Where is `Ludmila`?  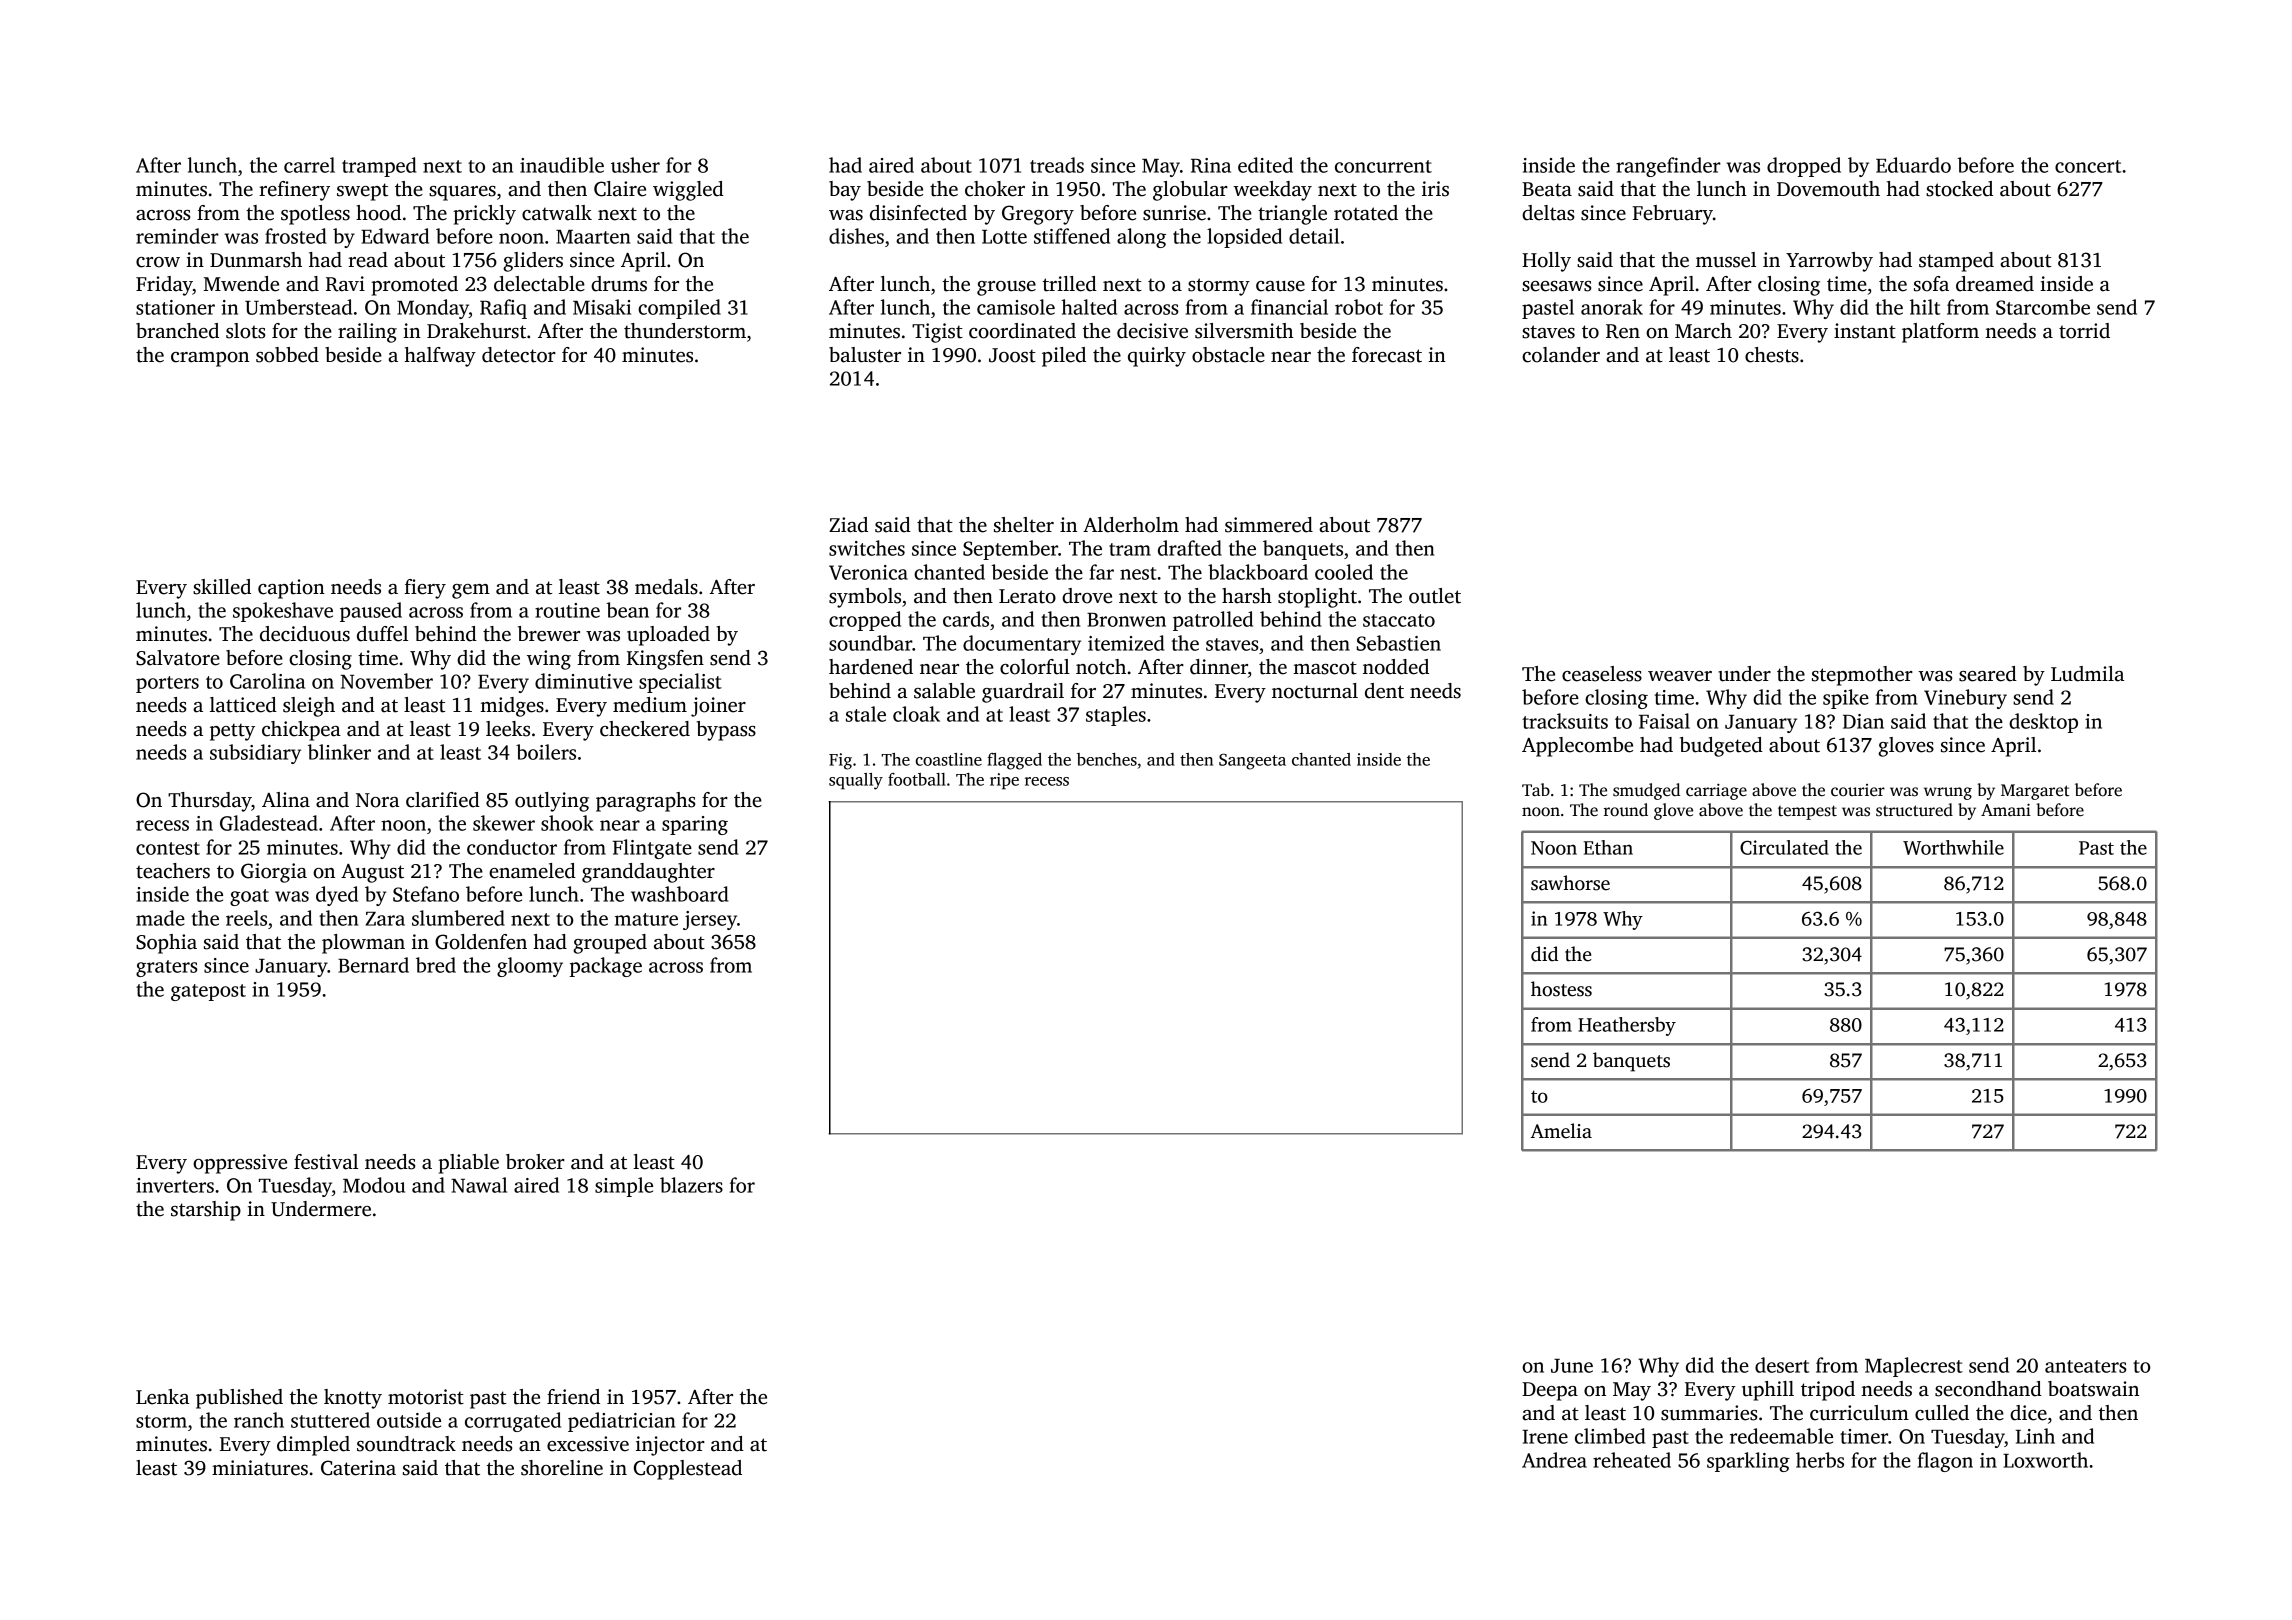
Ludmila is located at coordinates (2087, 674).
